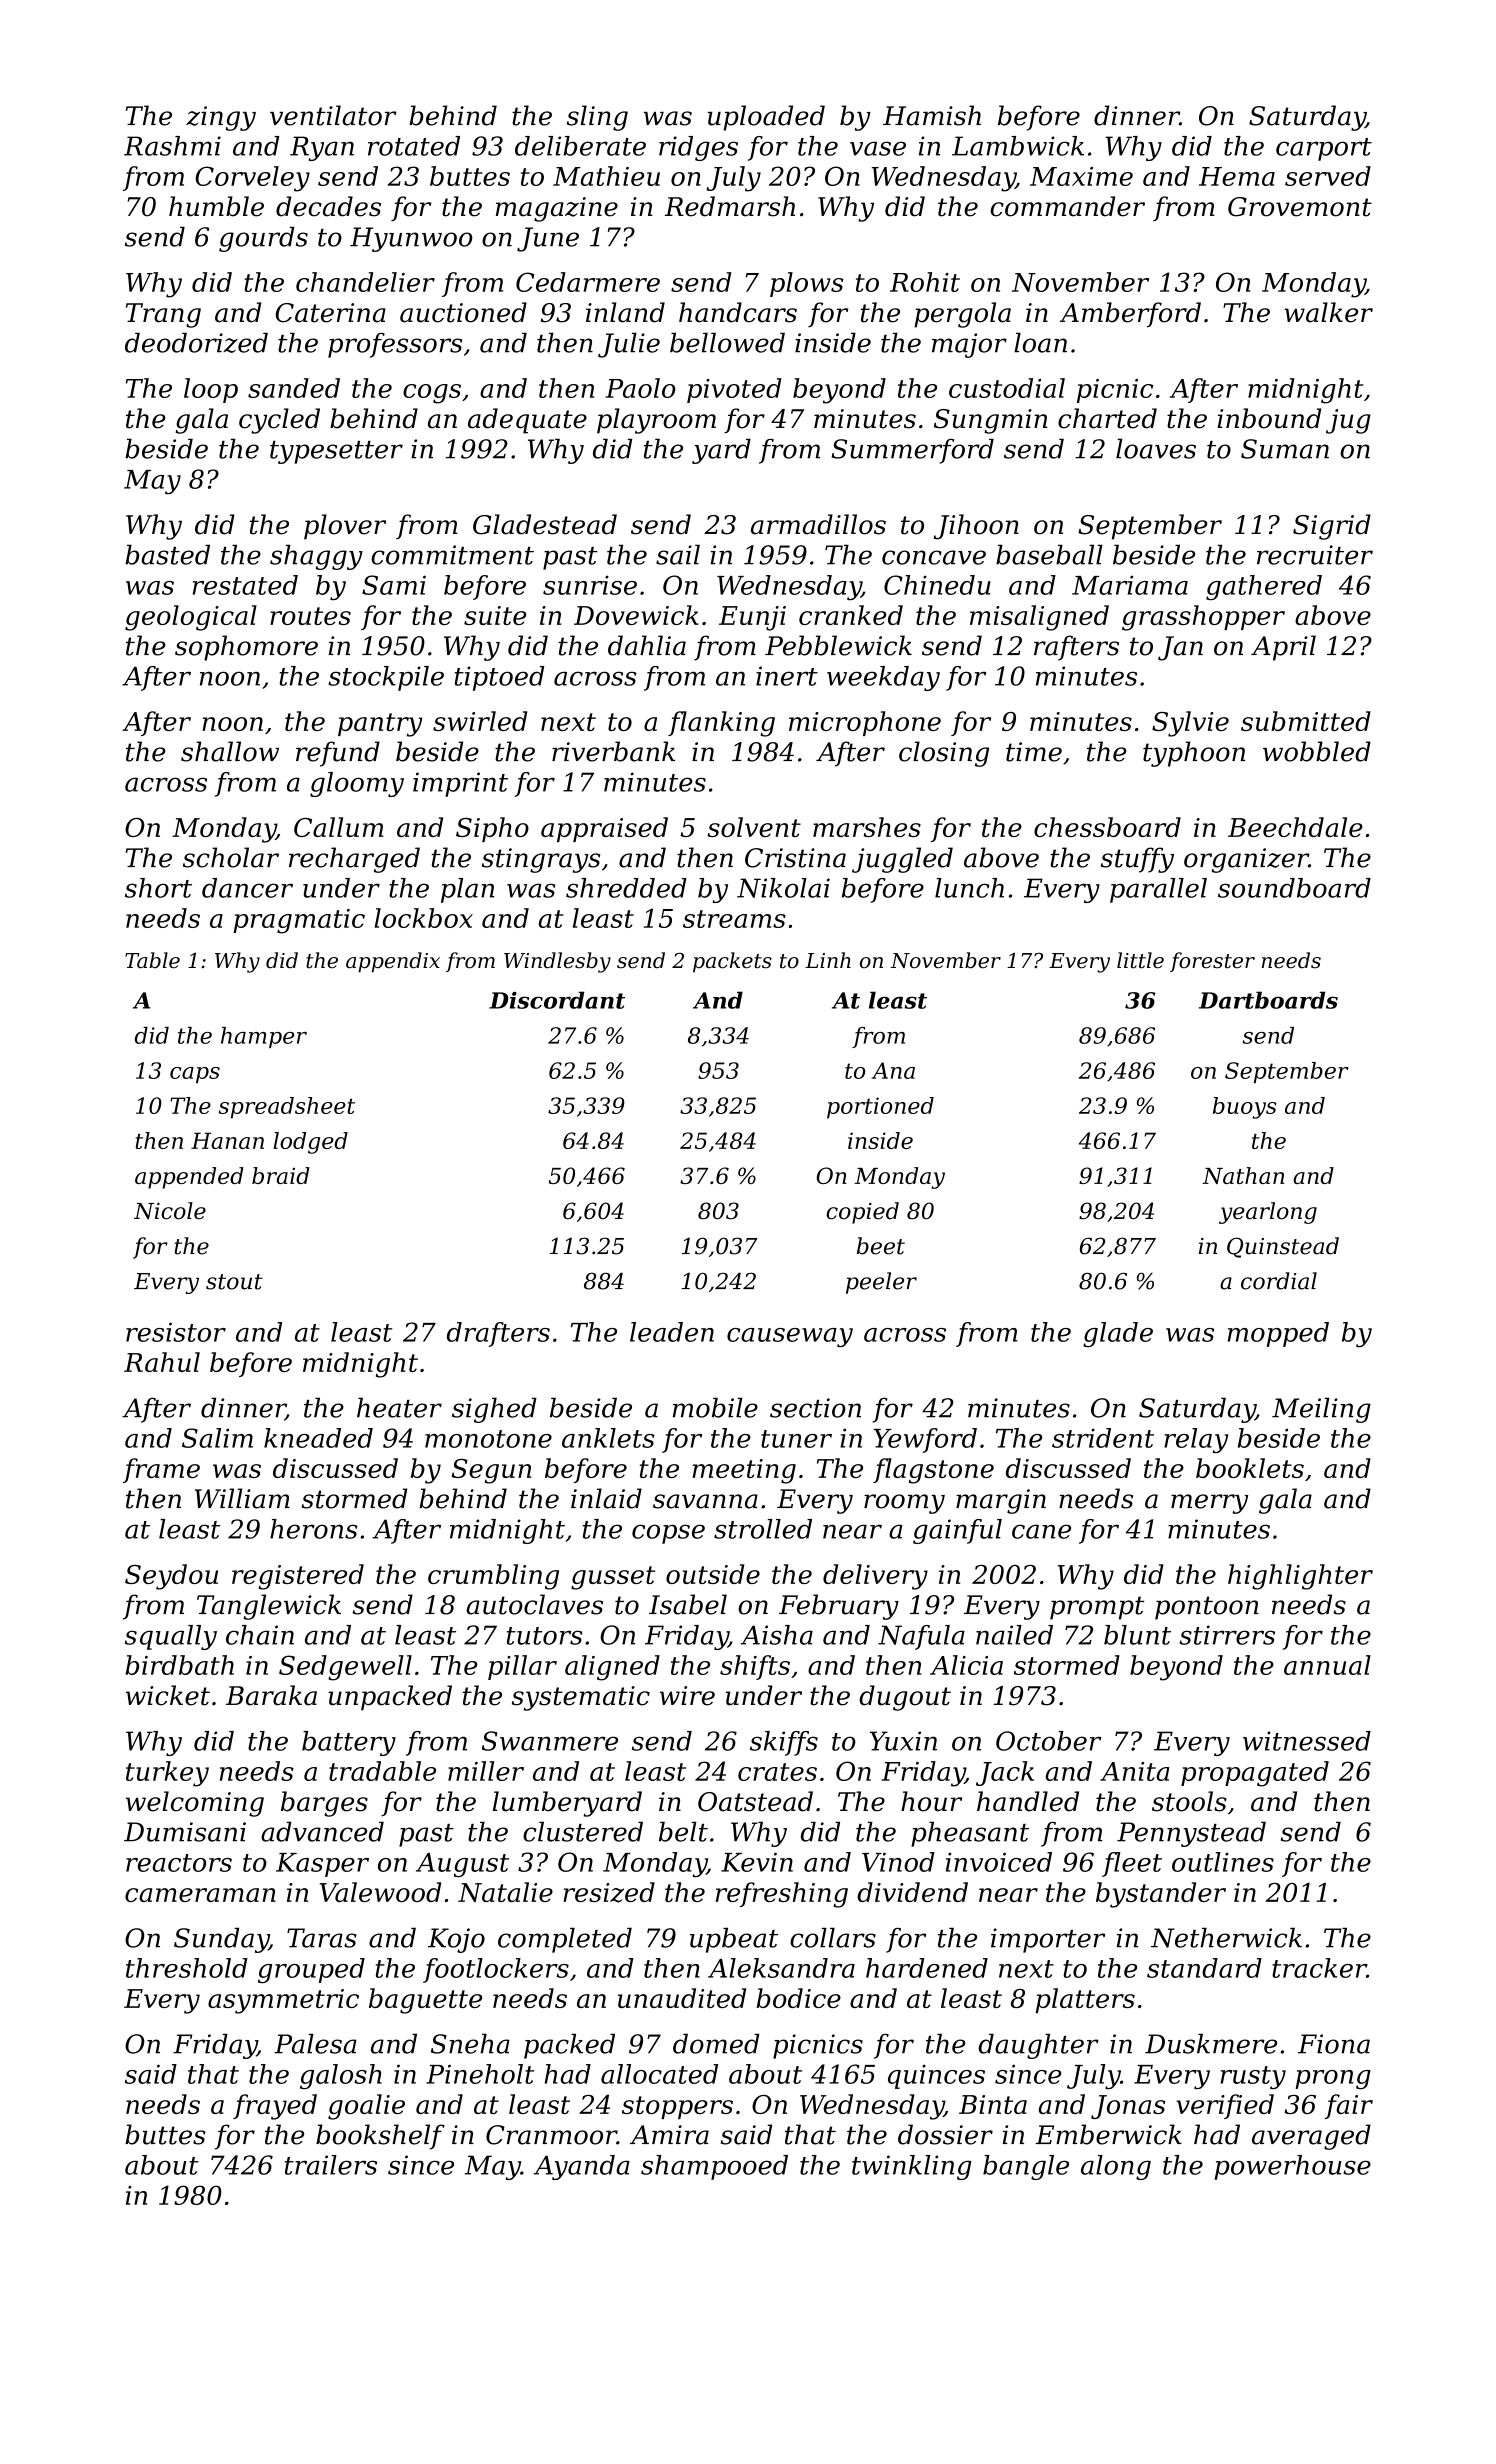 Image resolution: width=1496 pixels, height=2464 pixels. What do you see at coordinates (1103, 1438) in the screenshot?
I see `strident` at bounding box center [1103, 1438].
